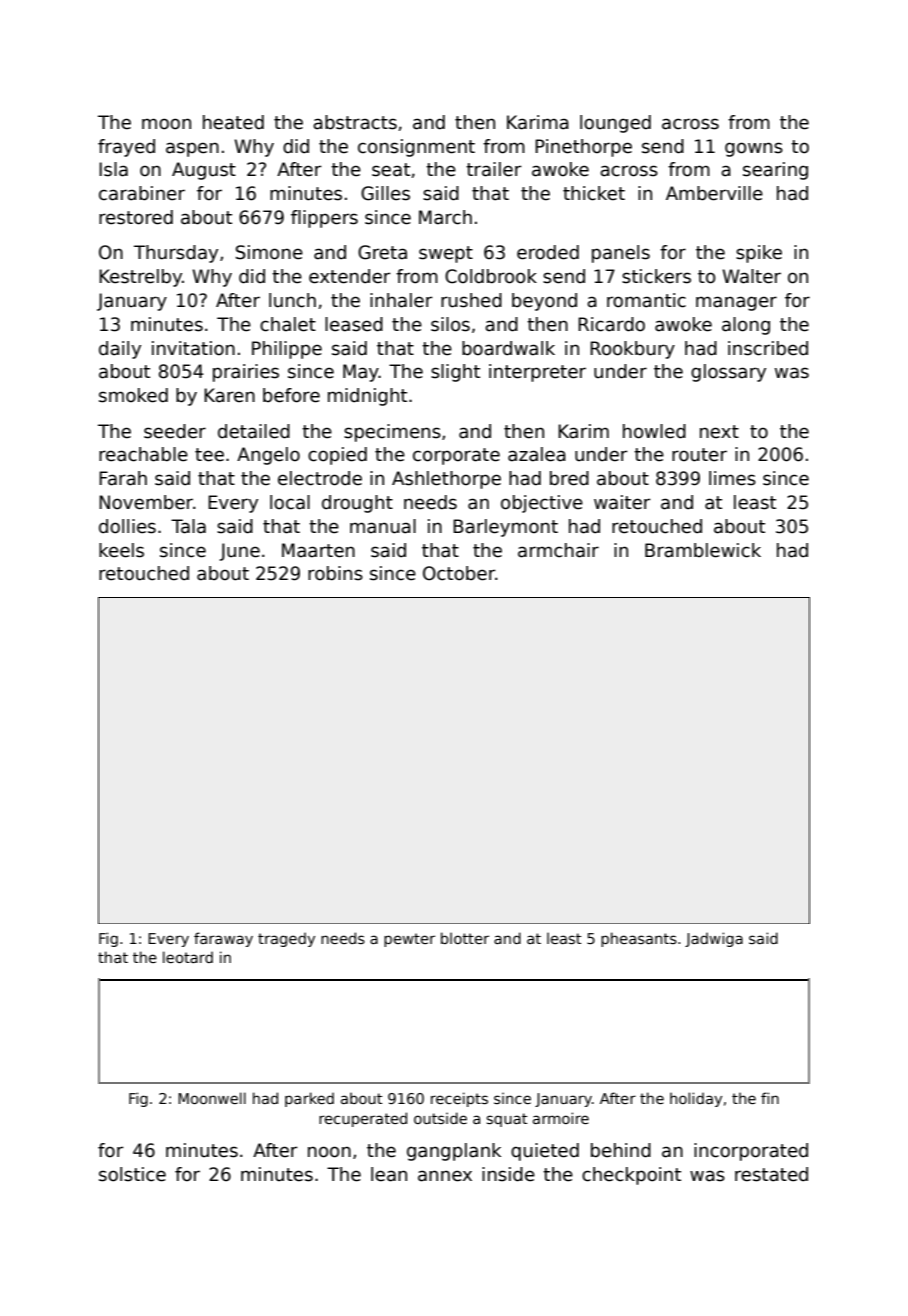 Image resolution: width=908 pixels, height=1316 pixels. What do you see at coordinates (703, 550) in the screenshot?
I see `Bramblewick` at bounding box center [703, 550].
